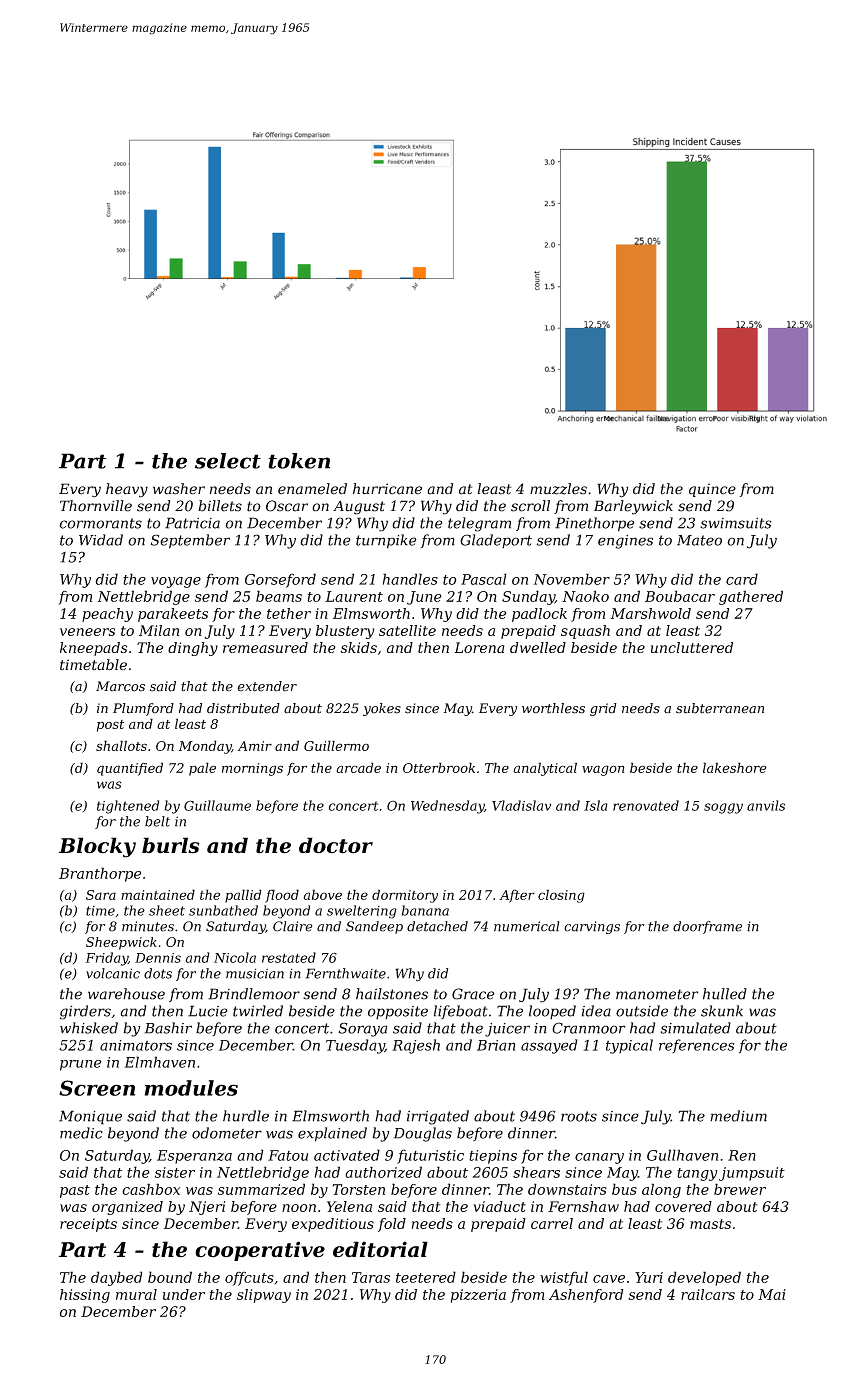 The height and width of the document is (1400, 849). Describe the element at coordinates (243, 708) in the document. I see `distributed` at that location.
